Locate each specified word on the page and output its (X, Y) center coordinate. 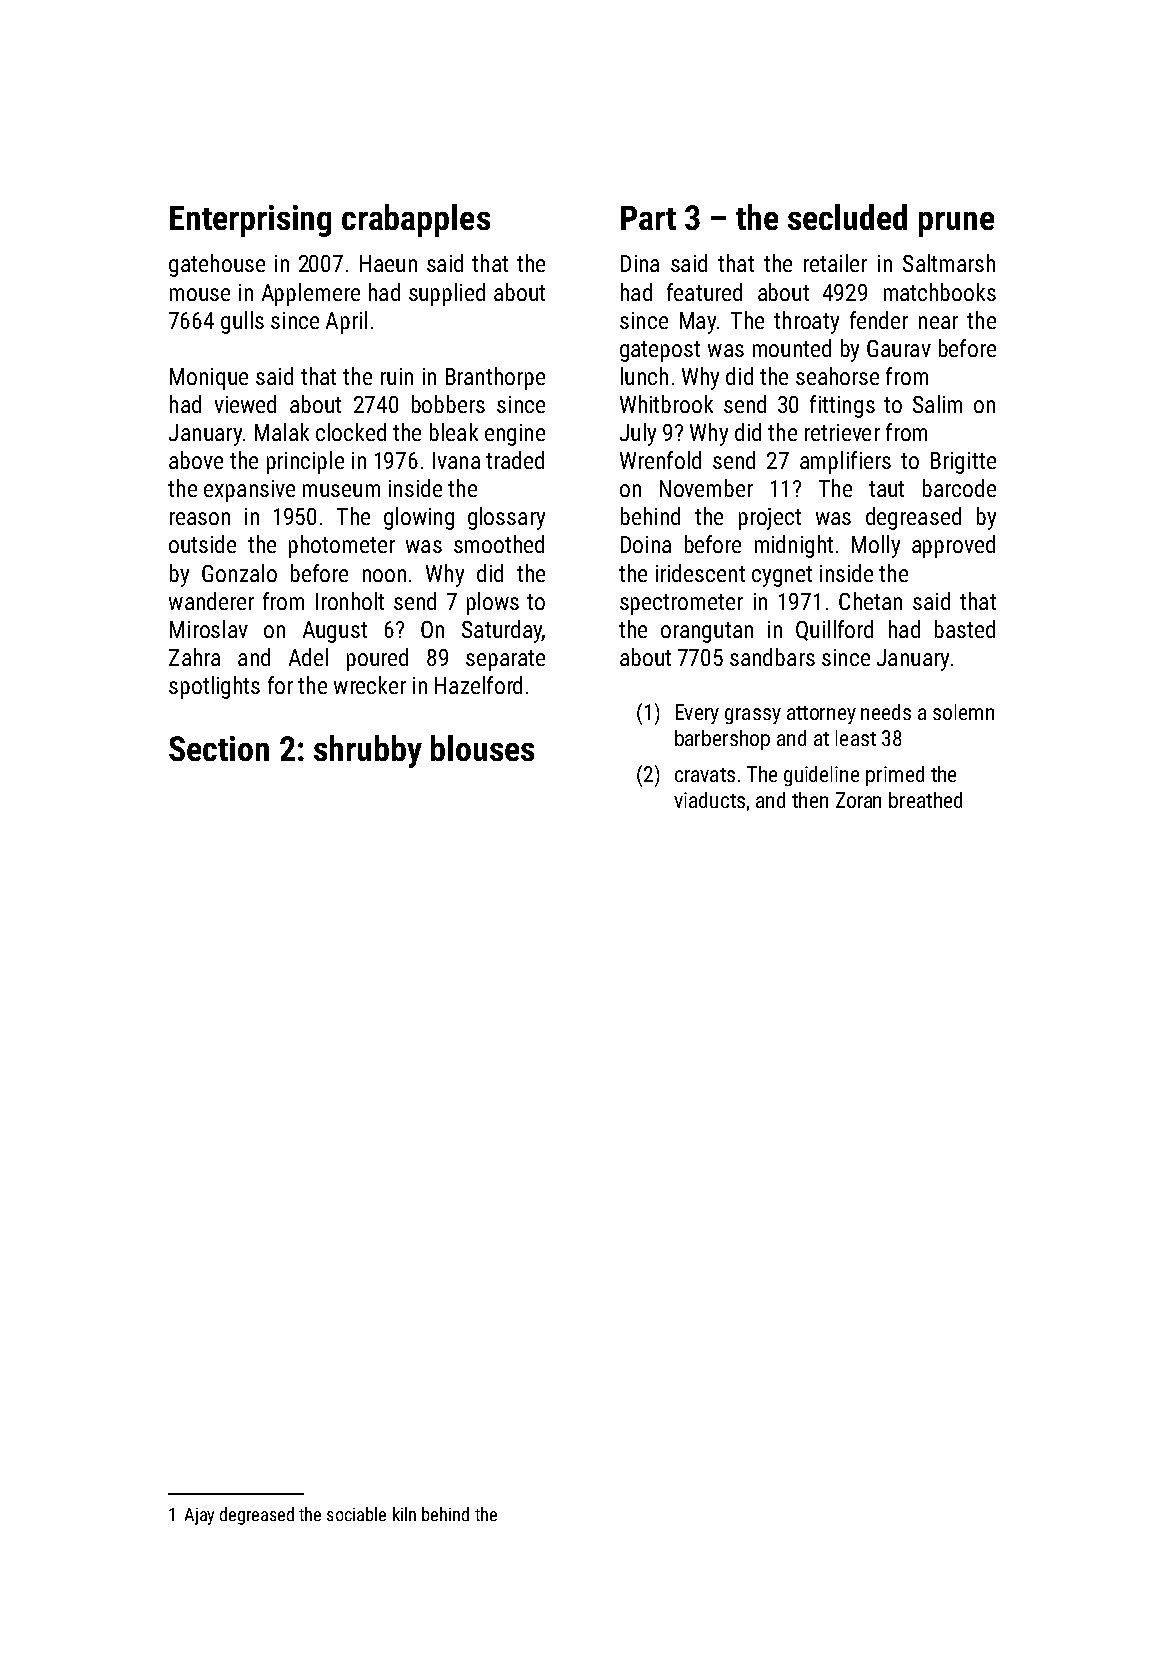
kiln (404, 1514)
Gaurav (899, 348)
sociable (356, 1514)
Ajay (199, 1516)
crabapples (416, 220)
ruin (397, 376)
